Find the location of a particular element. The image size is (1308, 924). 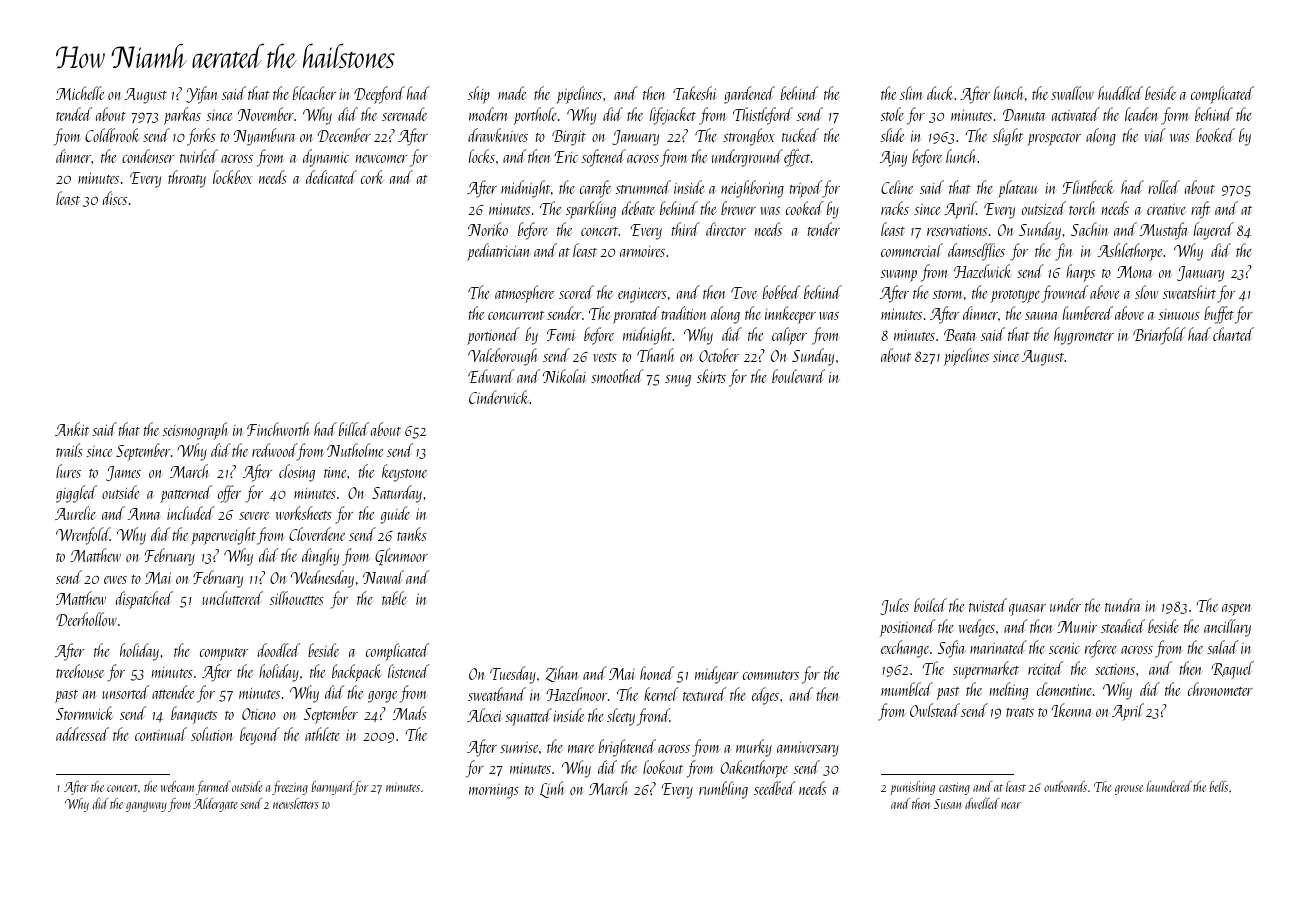

plateau is located at coordinates (1018, 189).
